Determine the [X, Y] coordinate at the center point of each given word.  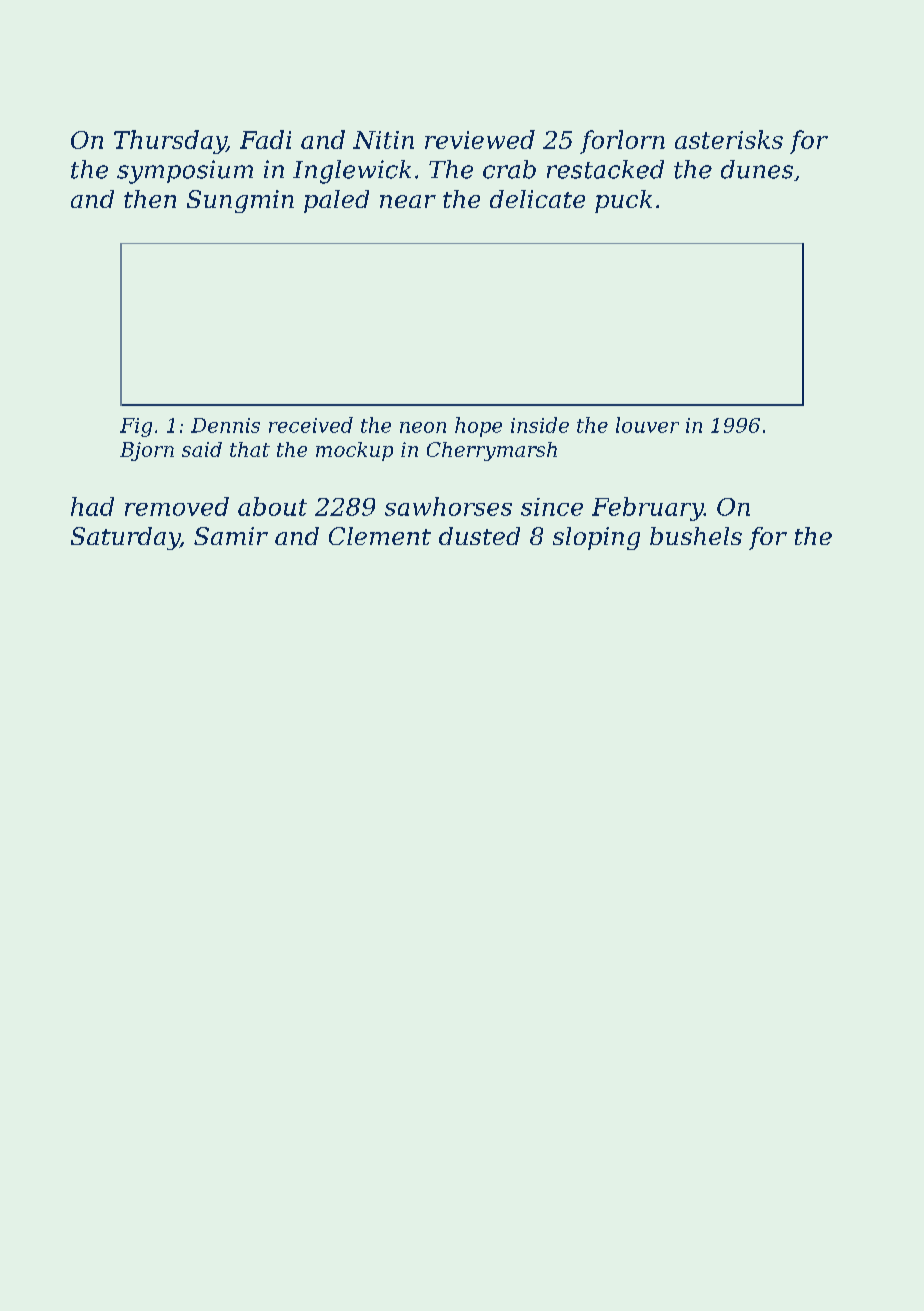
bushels [696, 536]
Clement [380, 536]
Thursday [170, 142]
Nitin [383, 140]
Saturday [125, 538]
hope [478, 427]
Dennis [225, 425]
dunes [757, 169]
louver [647, 425]
